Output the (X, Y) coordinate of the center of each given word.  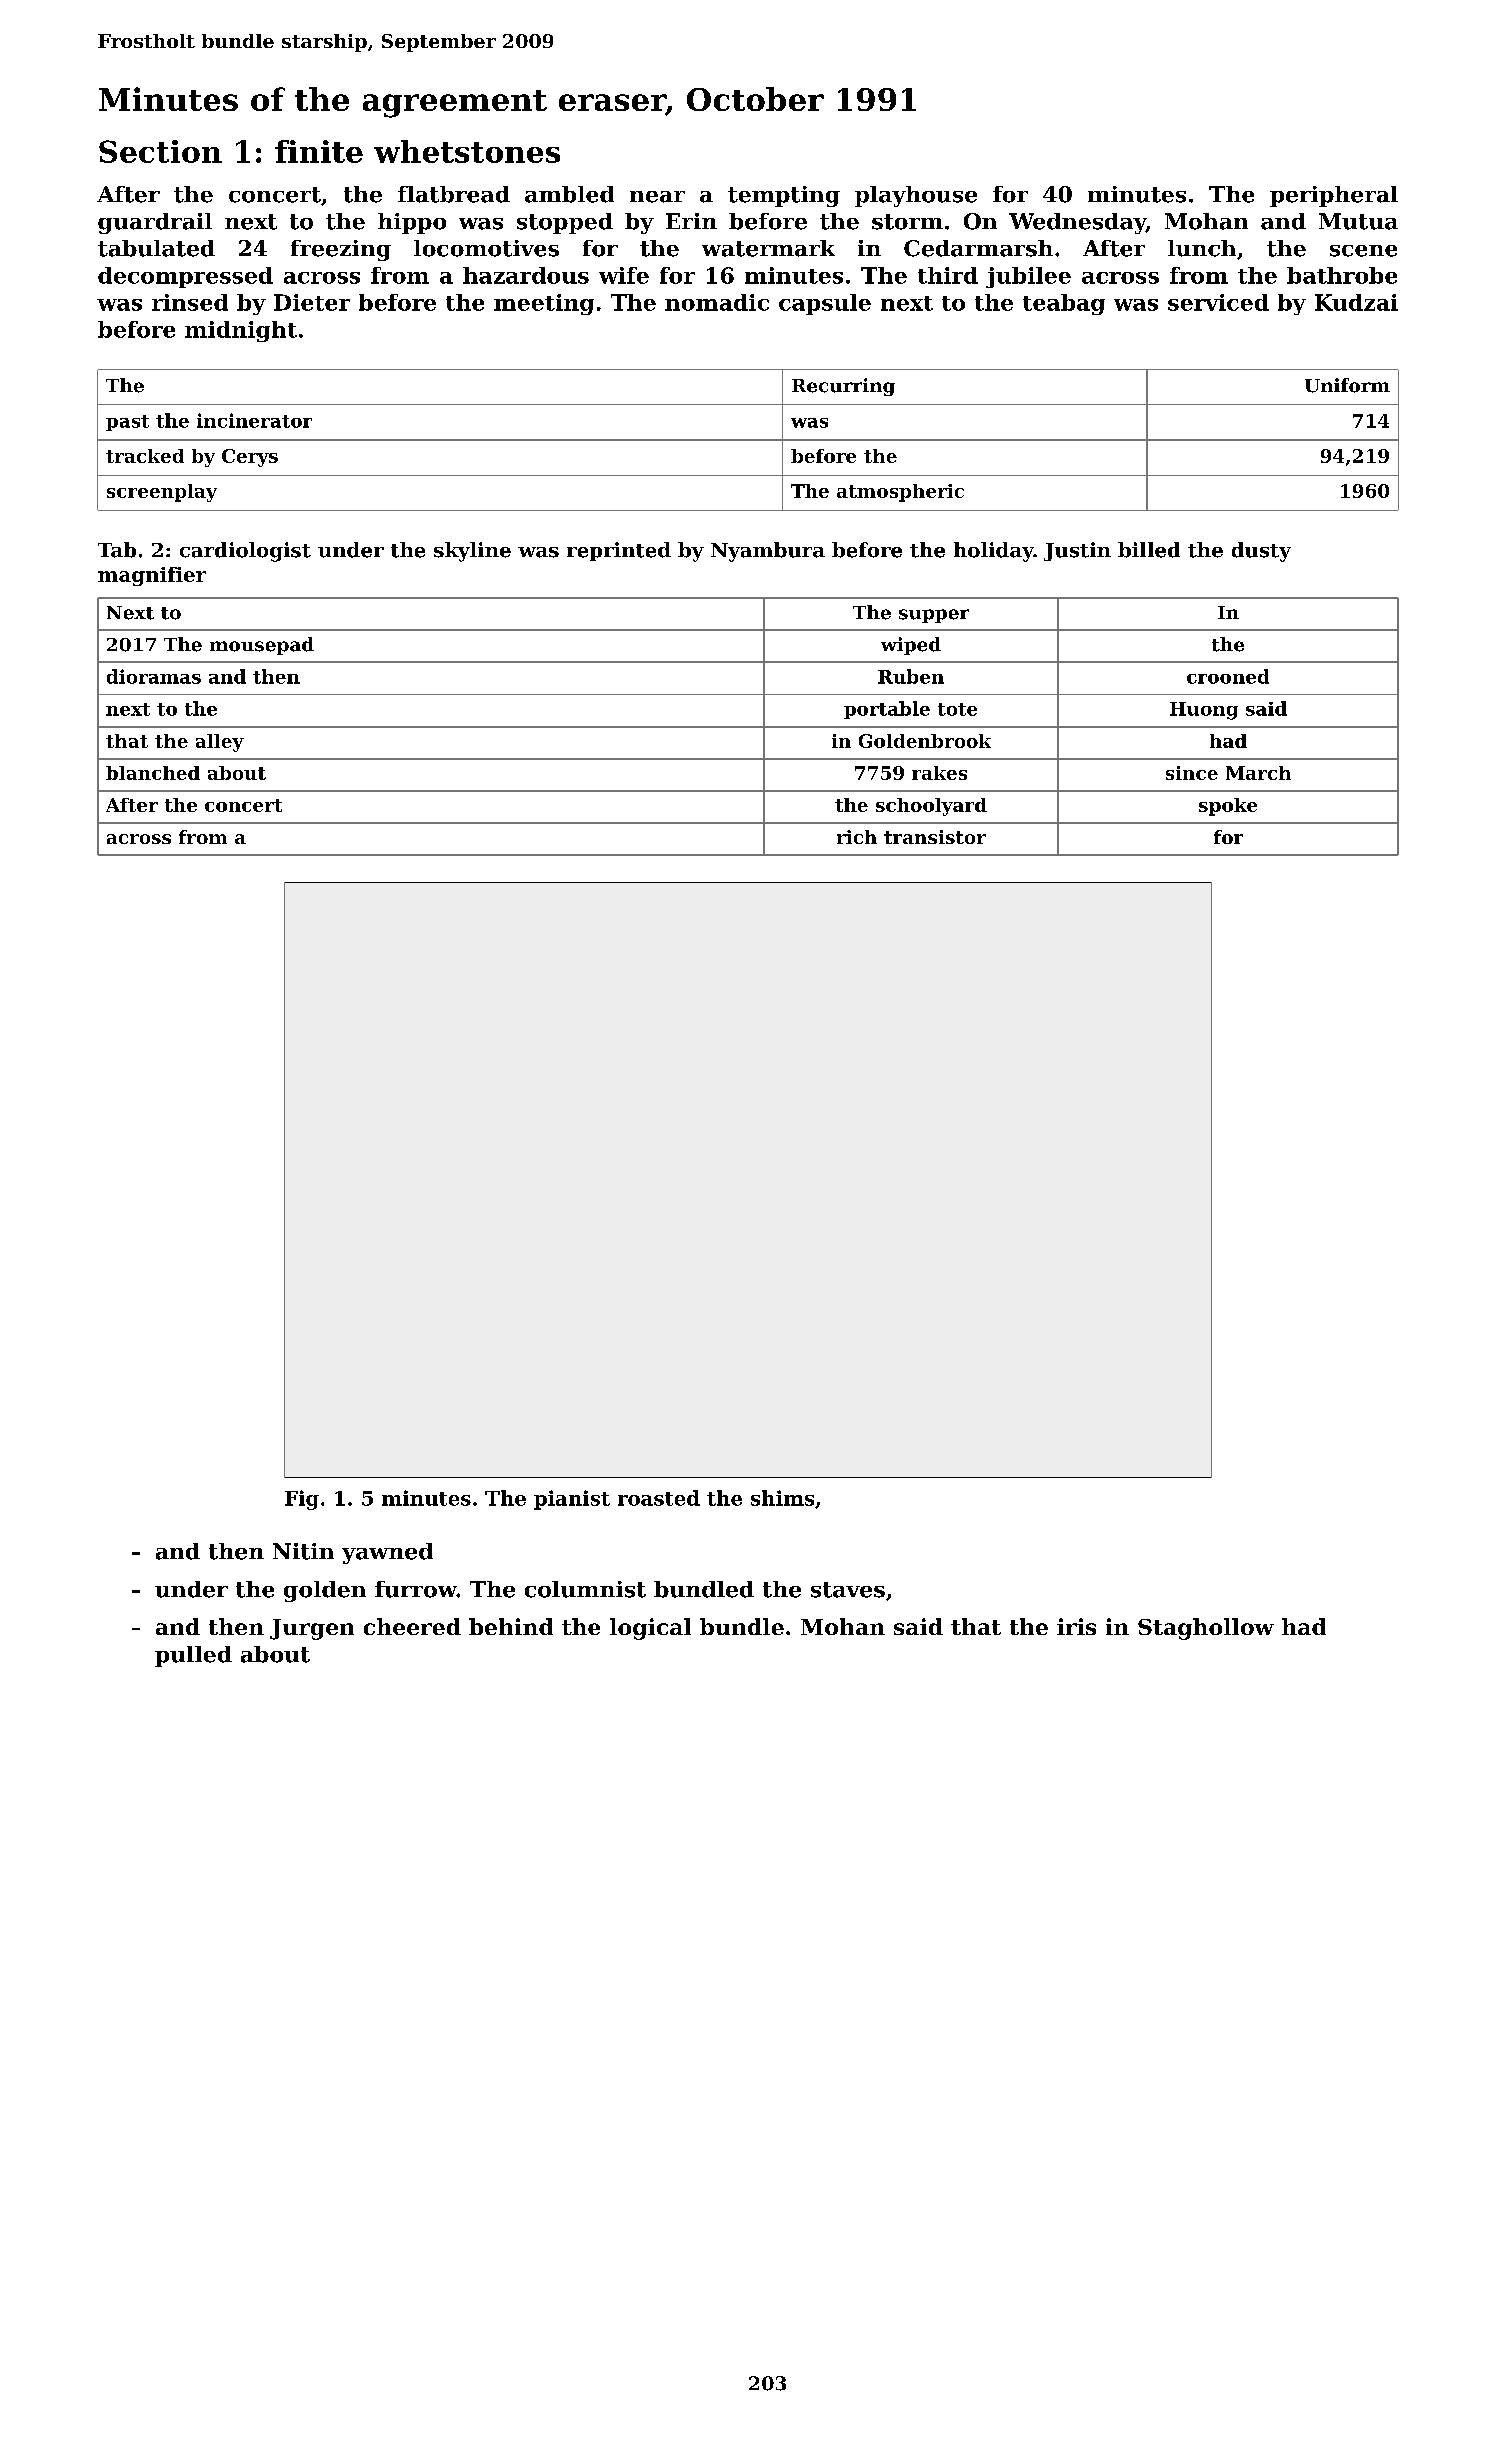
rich (857, 837)
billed (1149, 550)
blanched (153, 773)
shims (782, 1498)
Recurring (843, 387)
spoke (1228, 807)
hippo (412, 223)
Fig (302, 1500)
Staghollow (1206, 1629)
